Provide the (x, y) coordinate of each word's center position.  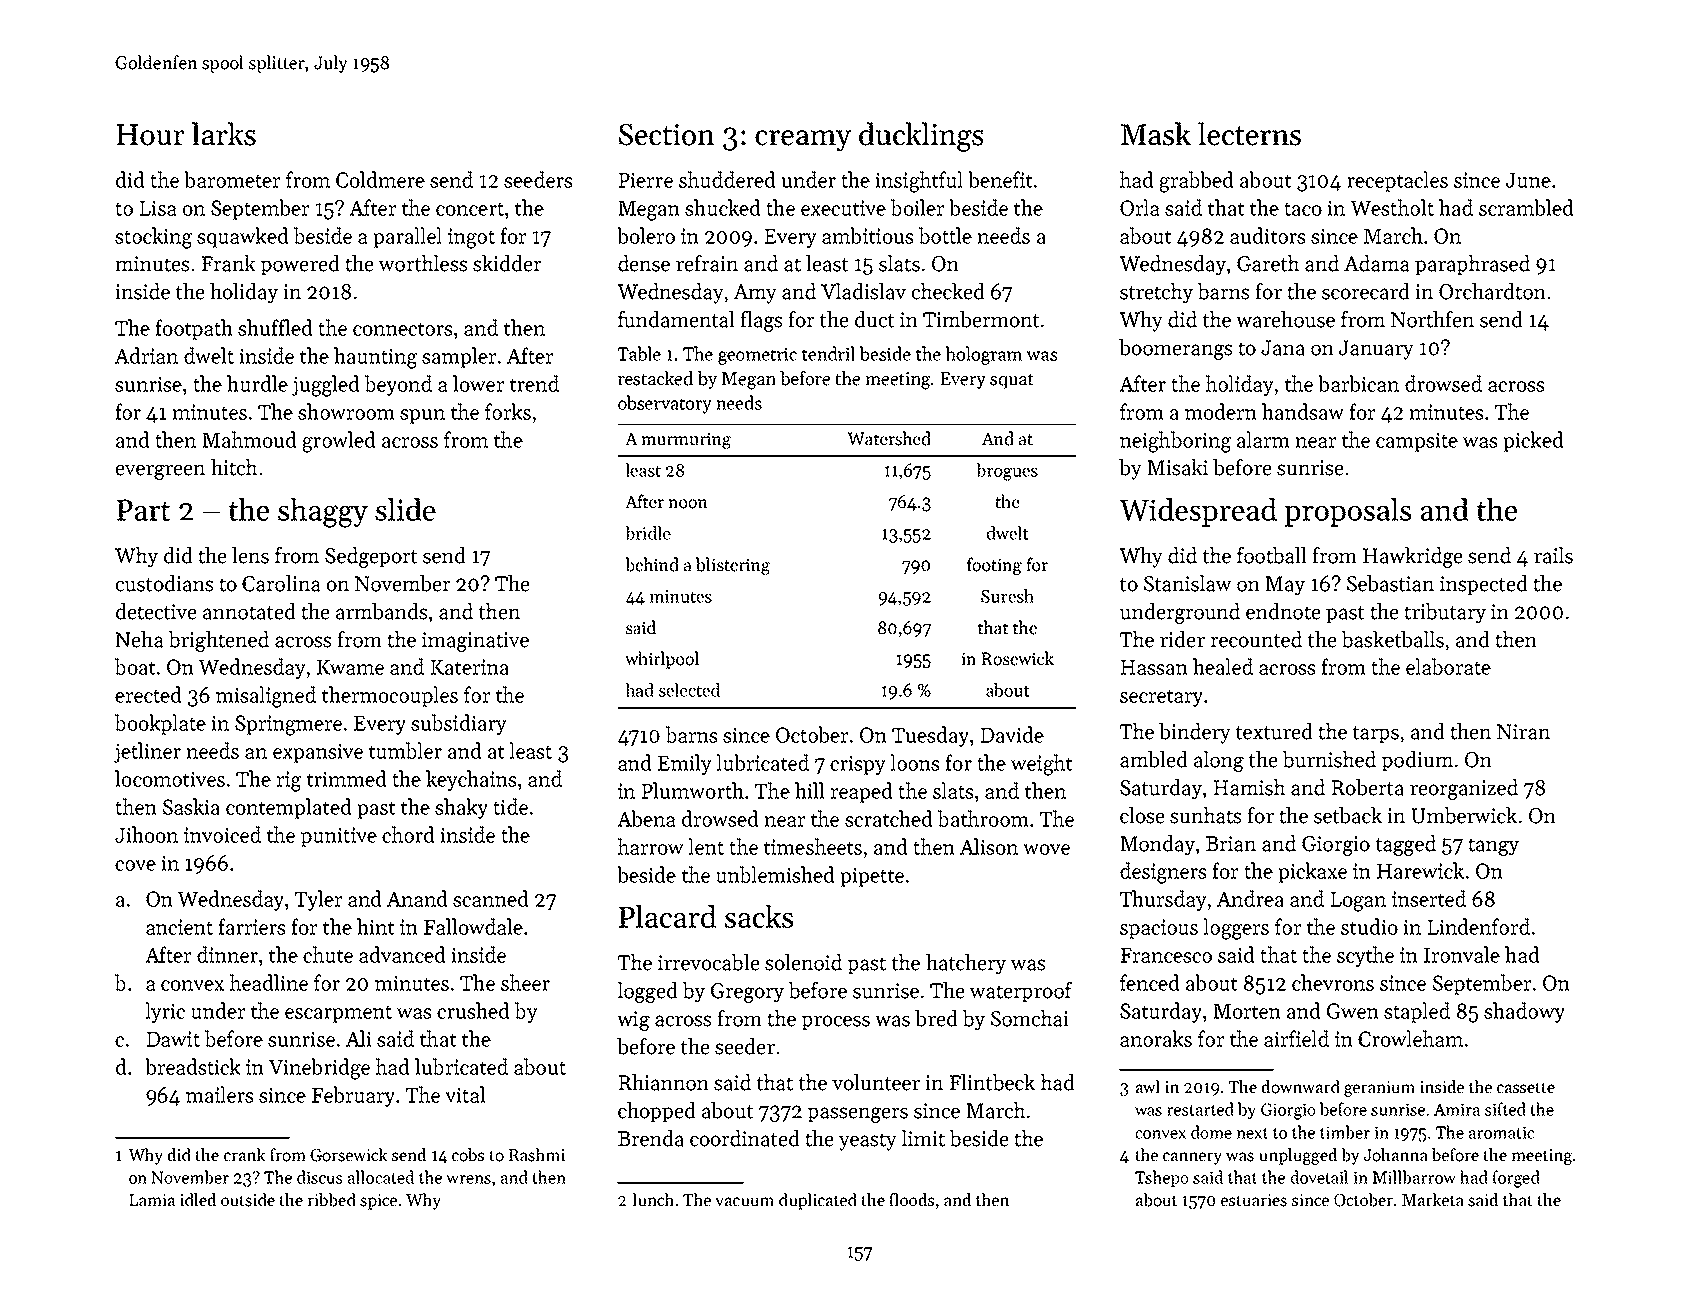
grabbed (1196, 182)
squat (1012, 381)
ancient (179, 927)
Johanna (1395, 1155)
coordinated (745, 1138)
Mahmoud (249, 439)
